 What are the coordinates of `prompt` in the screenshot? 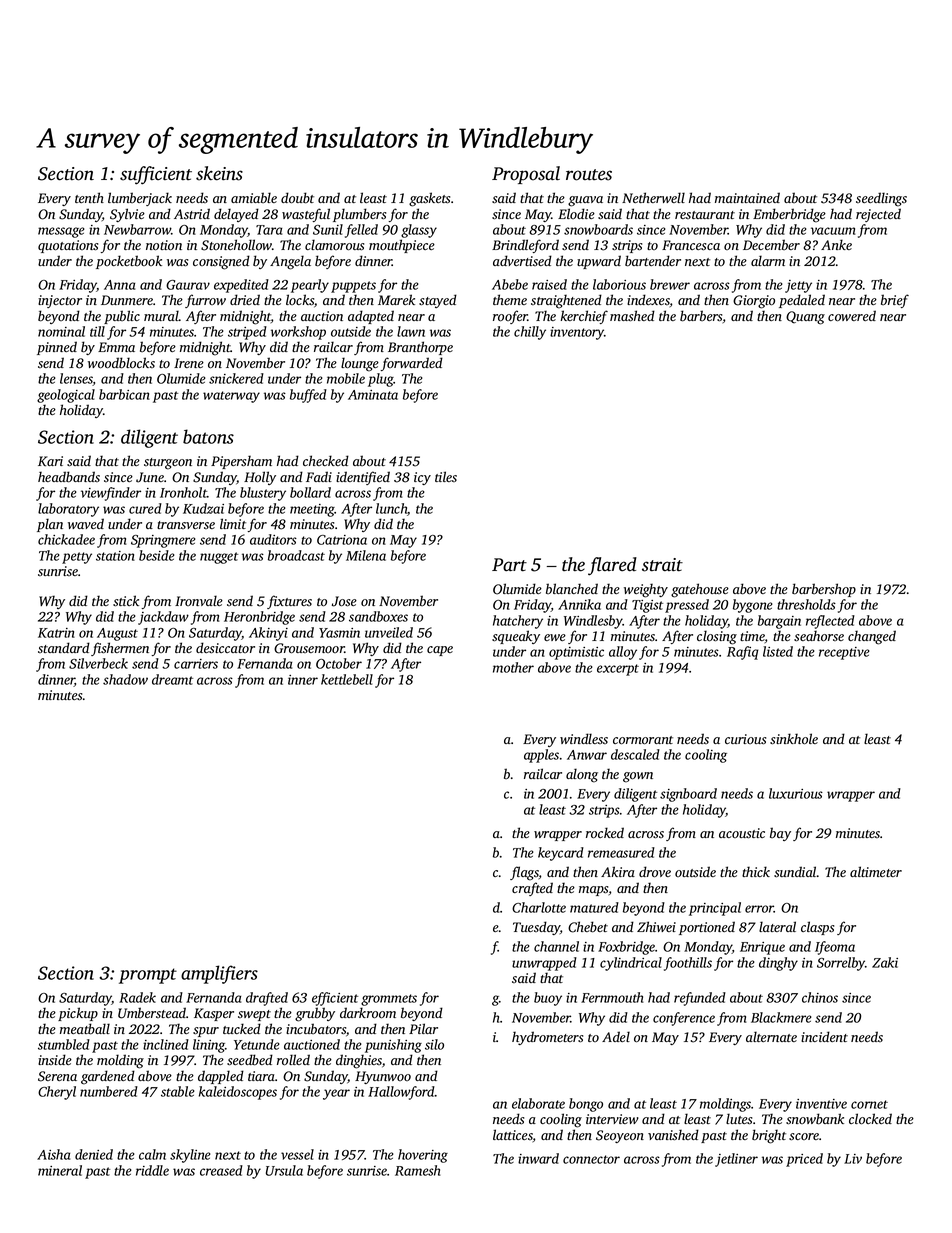 It's located at (148, 976).
